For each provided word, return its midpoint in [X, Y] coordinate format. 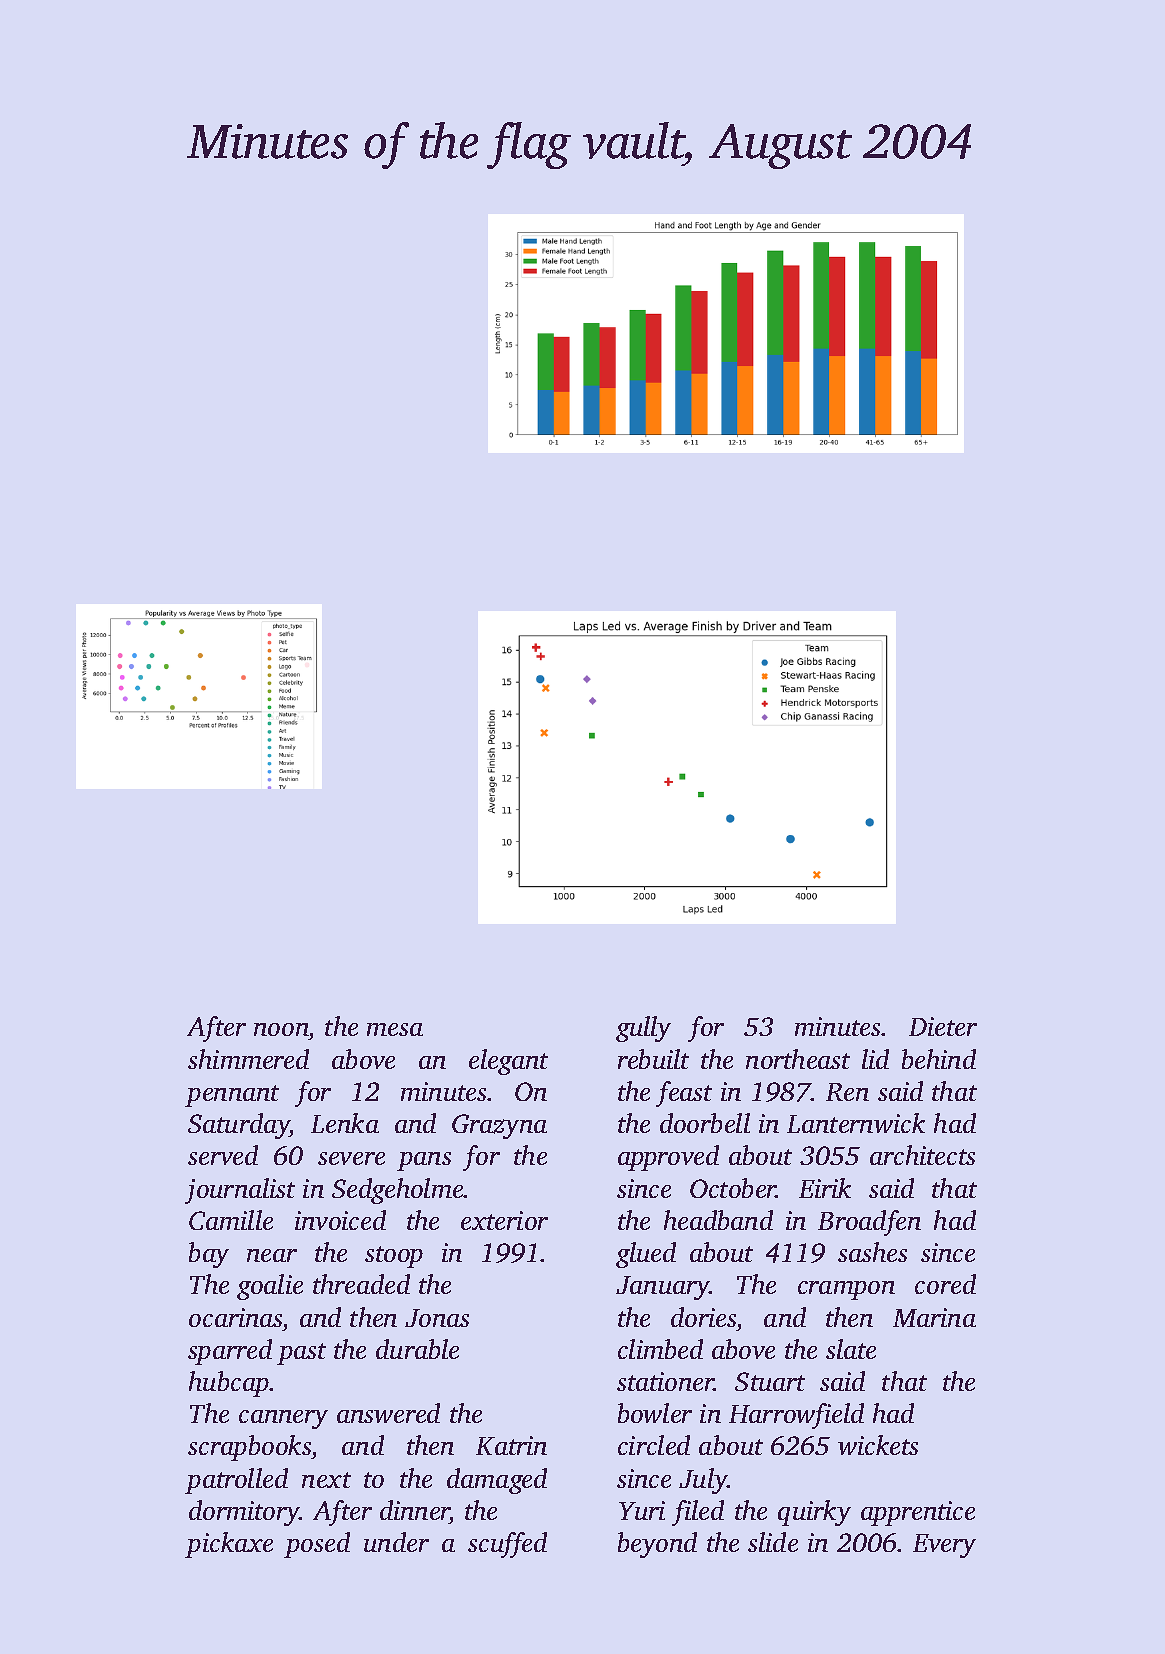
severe [351, 1158]
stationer [665, 1381]
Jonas [437, 1318]
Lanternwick [856, 1123]
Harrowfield [796, 1416]
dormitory [244, 1513]
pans [424, 1161]
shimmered [248, 1059]
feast [684, 1094]
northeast [798, 1059]
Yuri [642, 1510]
